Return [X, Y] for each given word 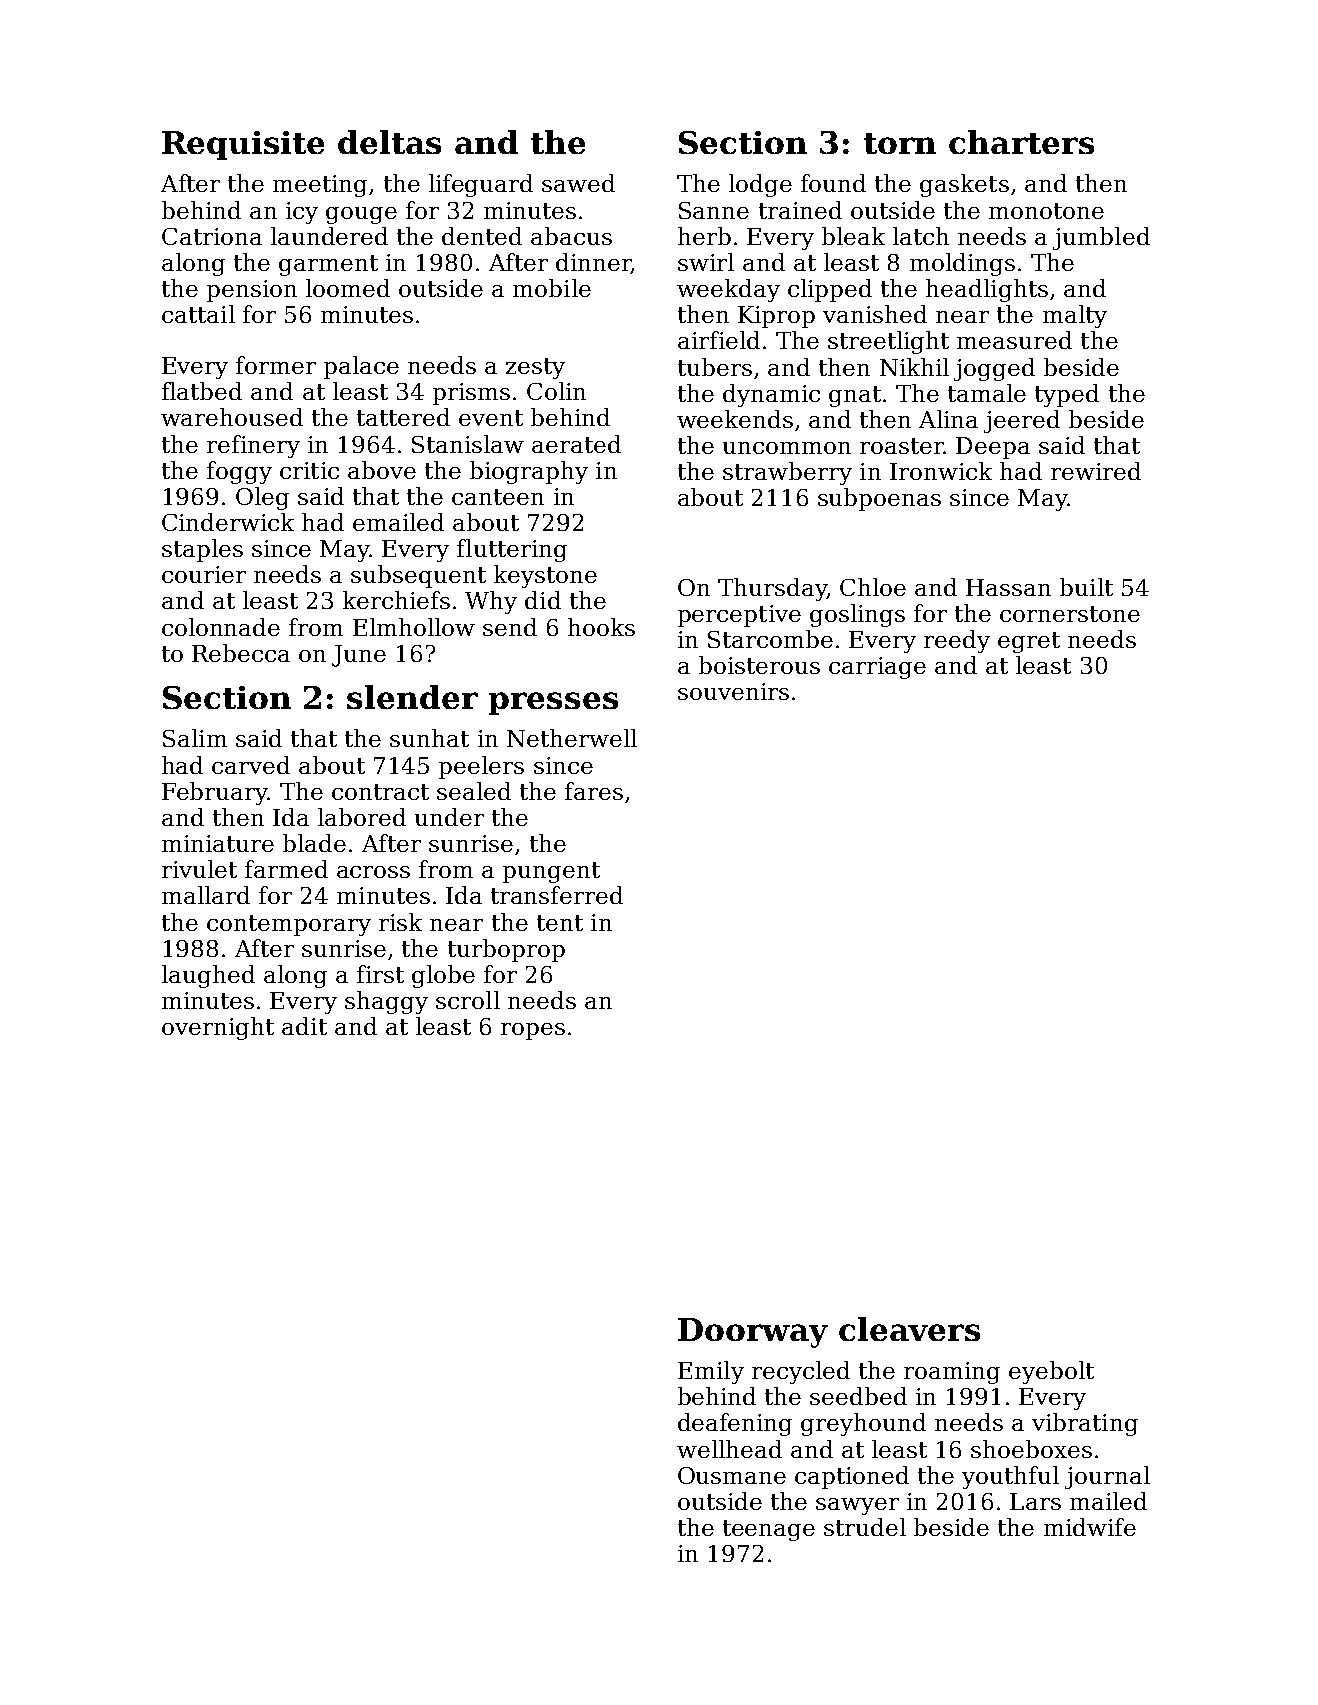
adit [304, 1026]
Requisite [243, 145]
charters [1021, 142]
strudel [865, 1527]
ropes [533, 1031]
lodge [760, 185]
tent [560, 923]
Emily [711, 1372]
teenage [769, 1530]
